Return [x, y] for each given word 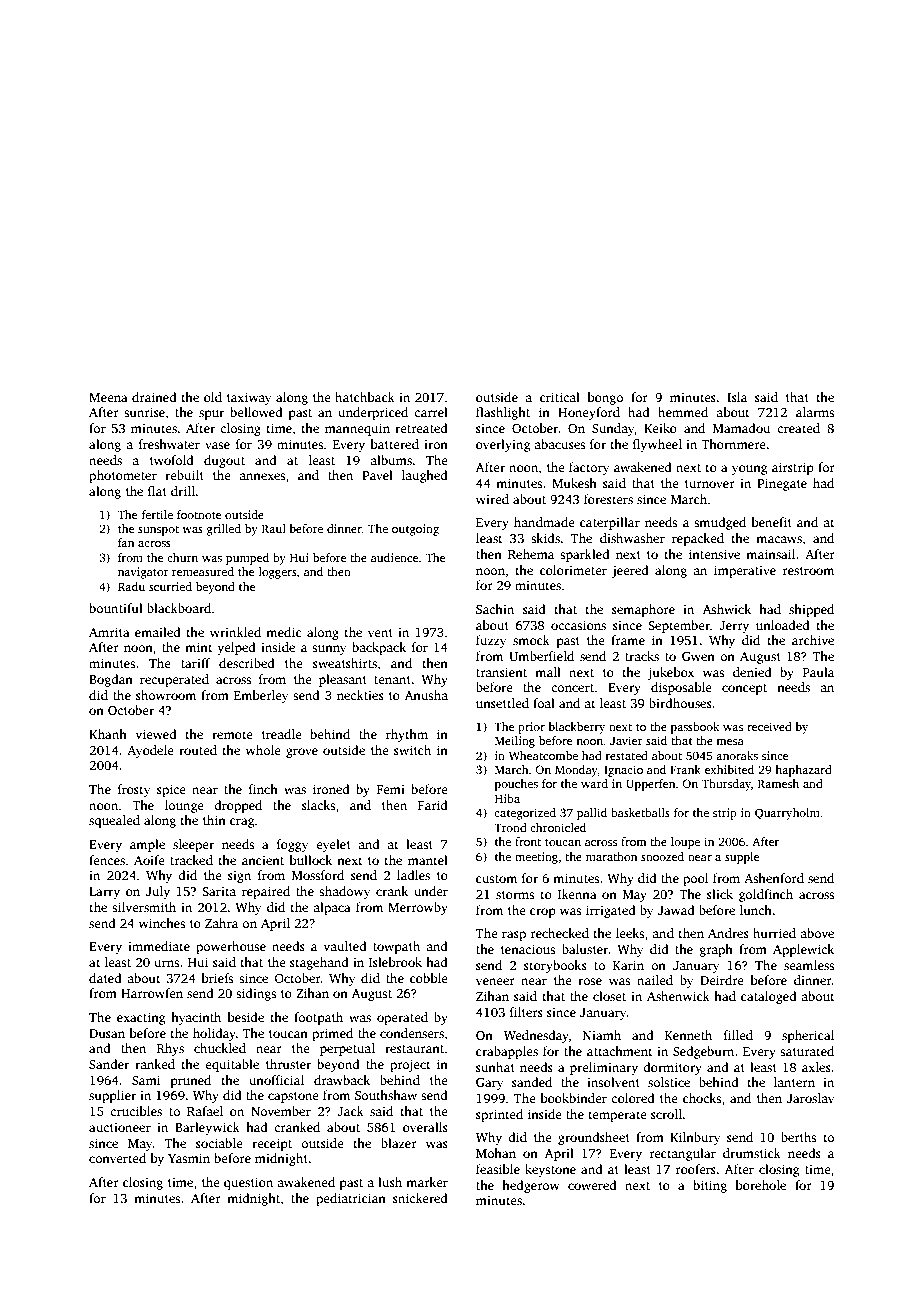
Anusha [426, 695]
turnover [710, 484]
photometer [123, 476]
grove [302, 753]
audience [394, 557]
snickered [420, 1198]
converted [117, 1158]
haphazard [803, 771]
